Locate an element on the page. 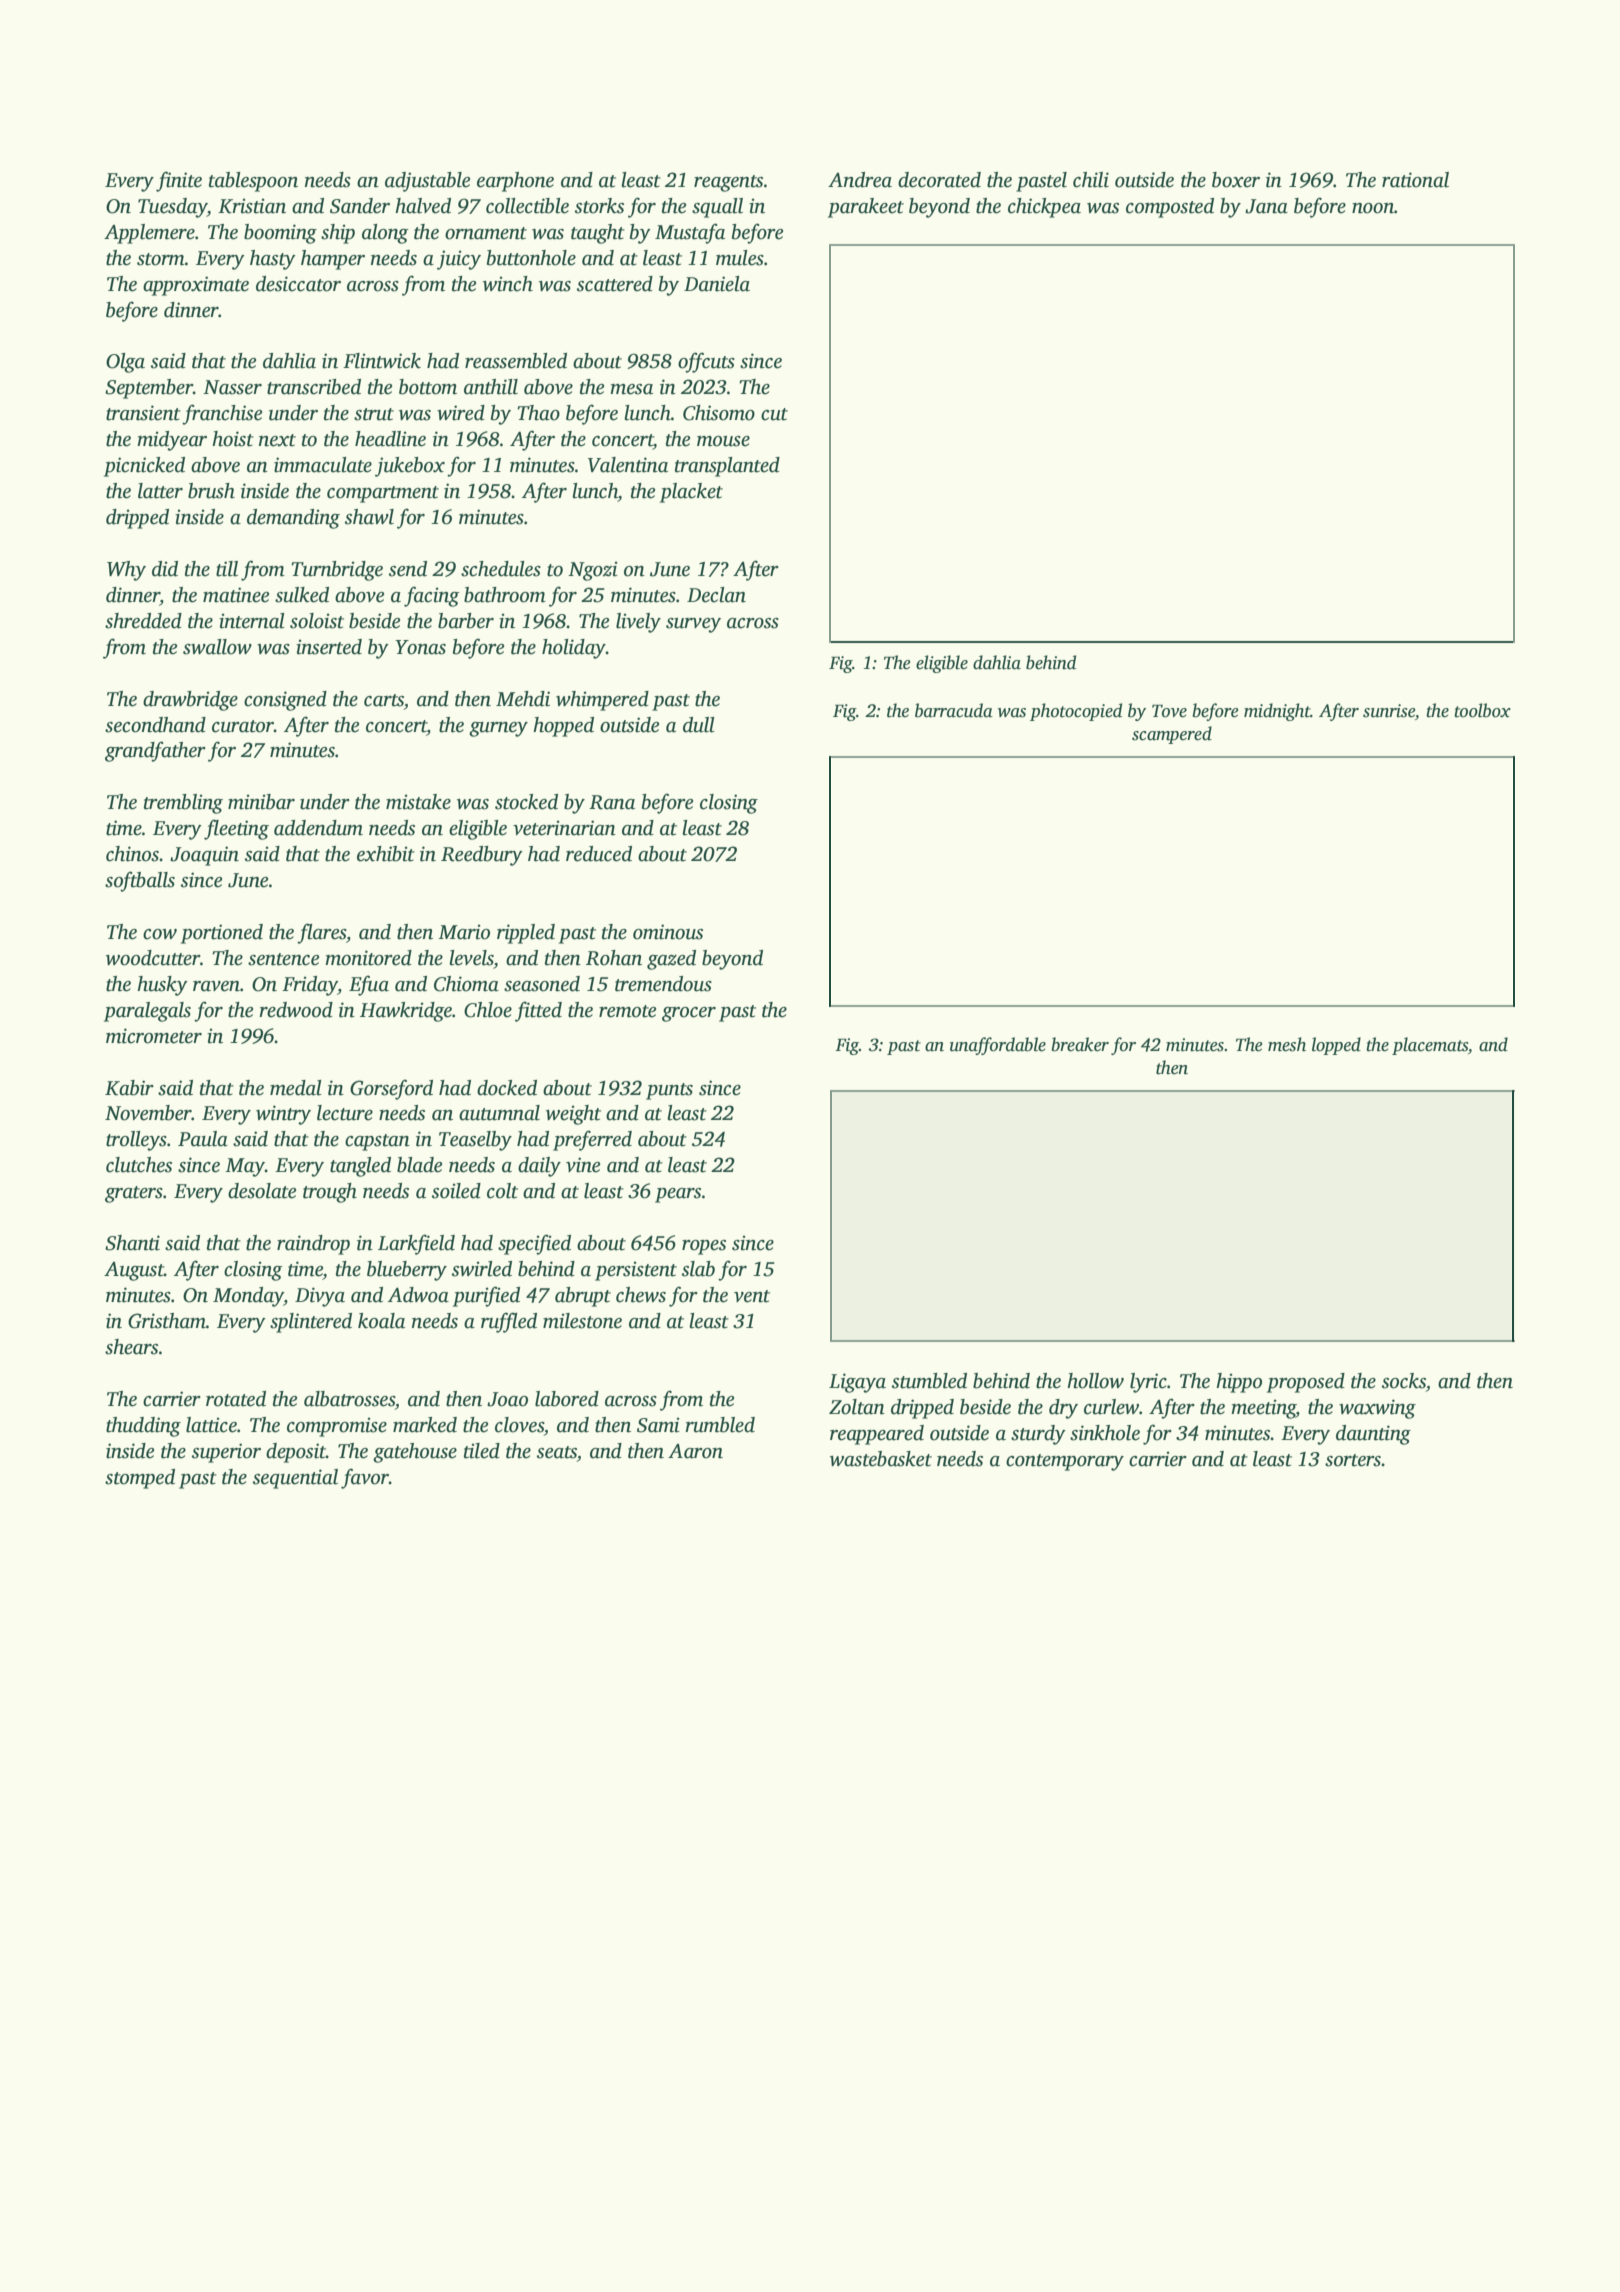 The image size is (1620, 2292). favor is located at coordinates (365, 1478).
